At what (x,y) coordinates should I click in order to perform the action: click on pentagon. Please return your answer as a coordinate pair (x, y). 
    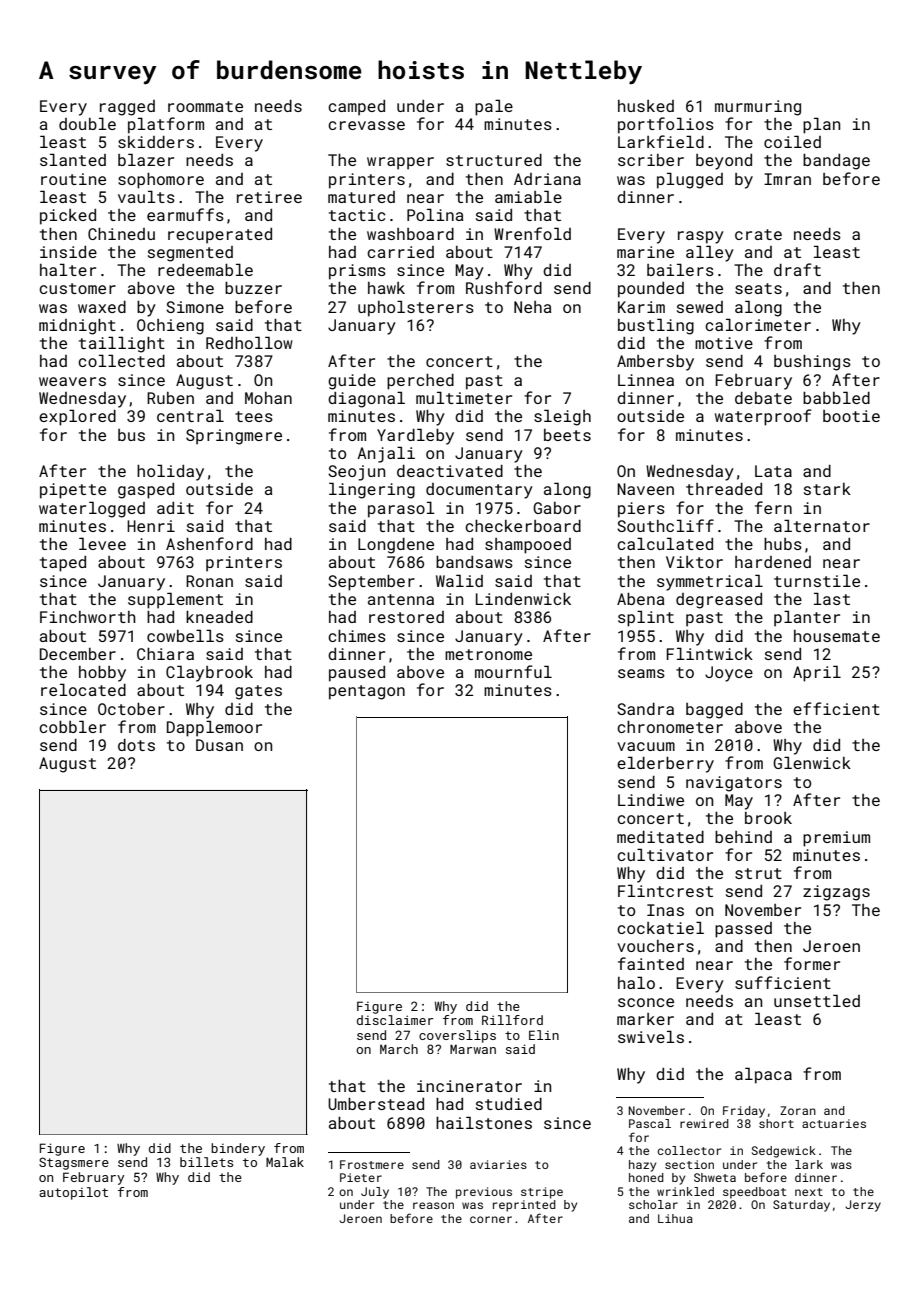
    Looking at the image, I should click on (367, 692).
